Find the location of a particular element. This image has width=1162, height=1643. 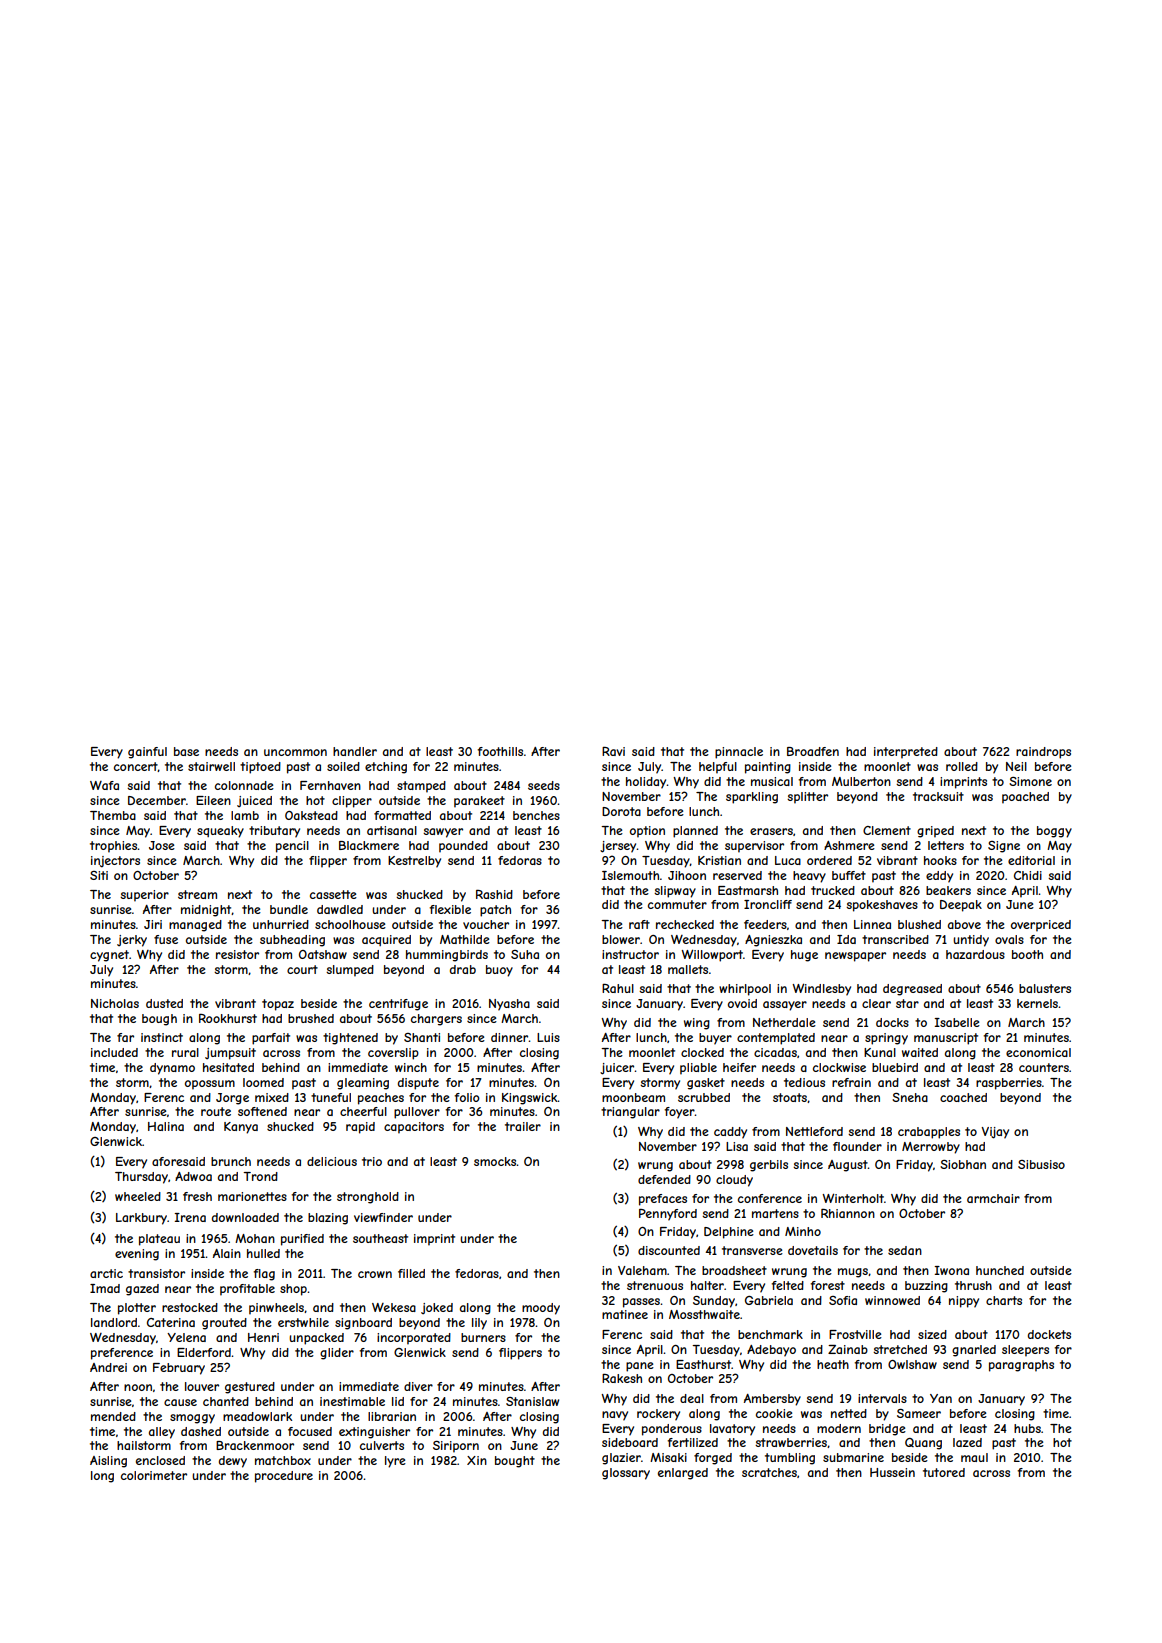

Rahul is located at coordinates (618, 988).
